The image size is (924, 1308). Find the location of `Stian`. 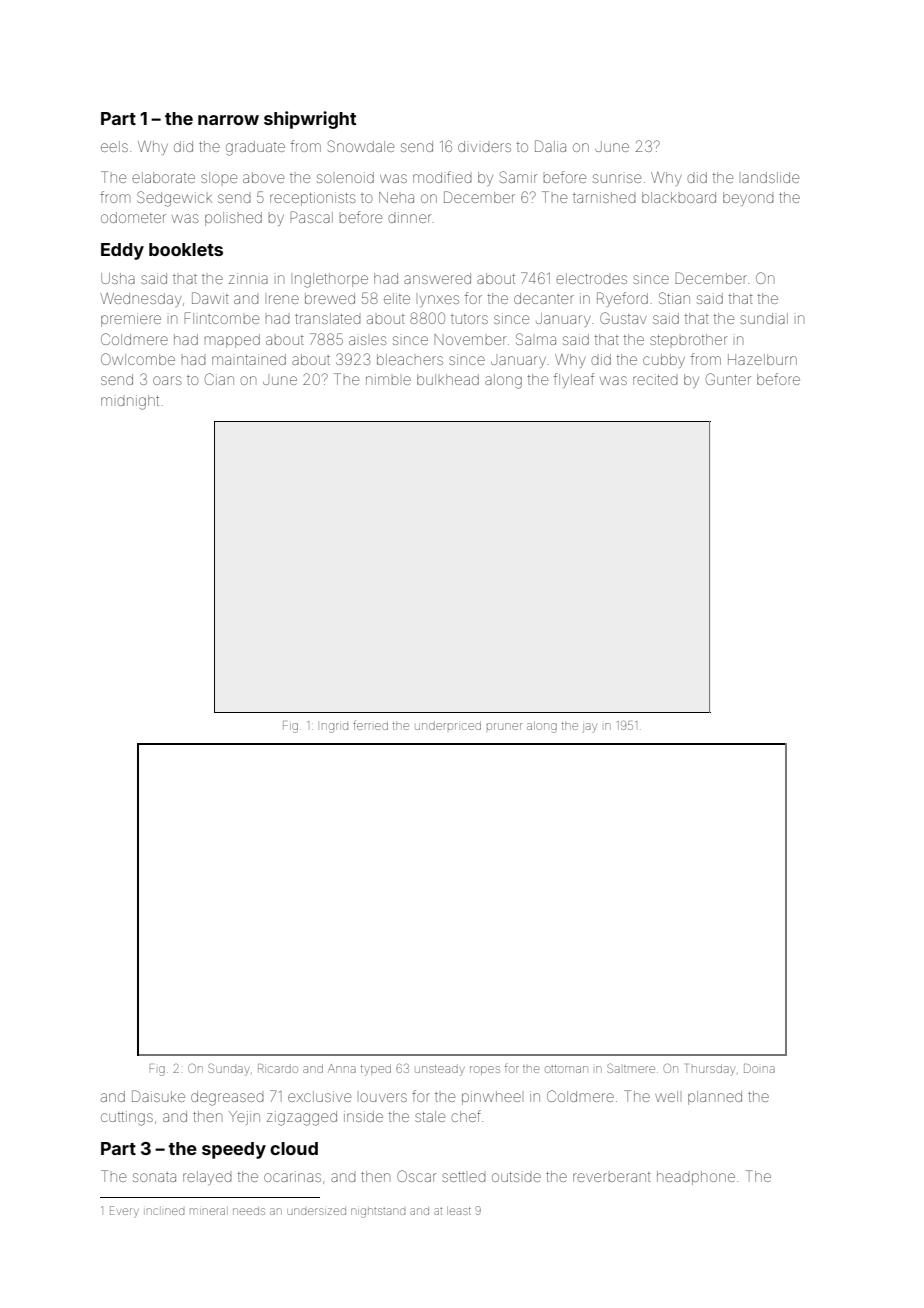

Stian is located at coordinates (674, 298).
